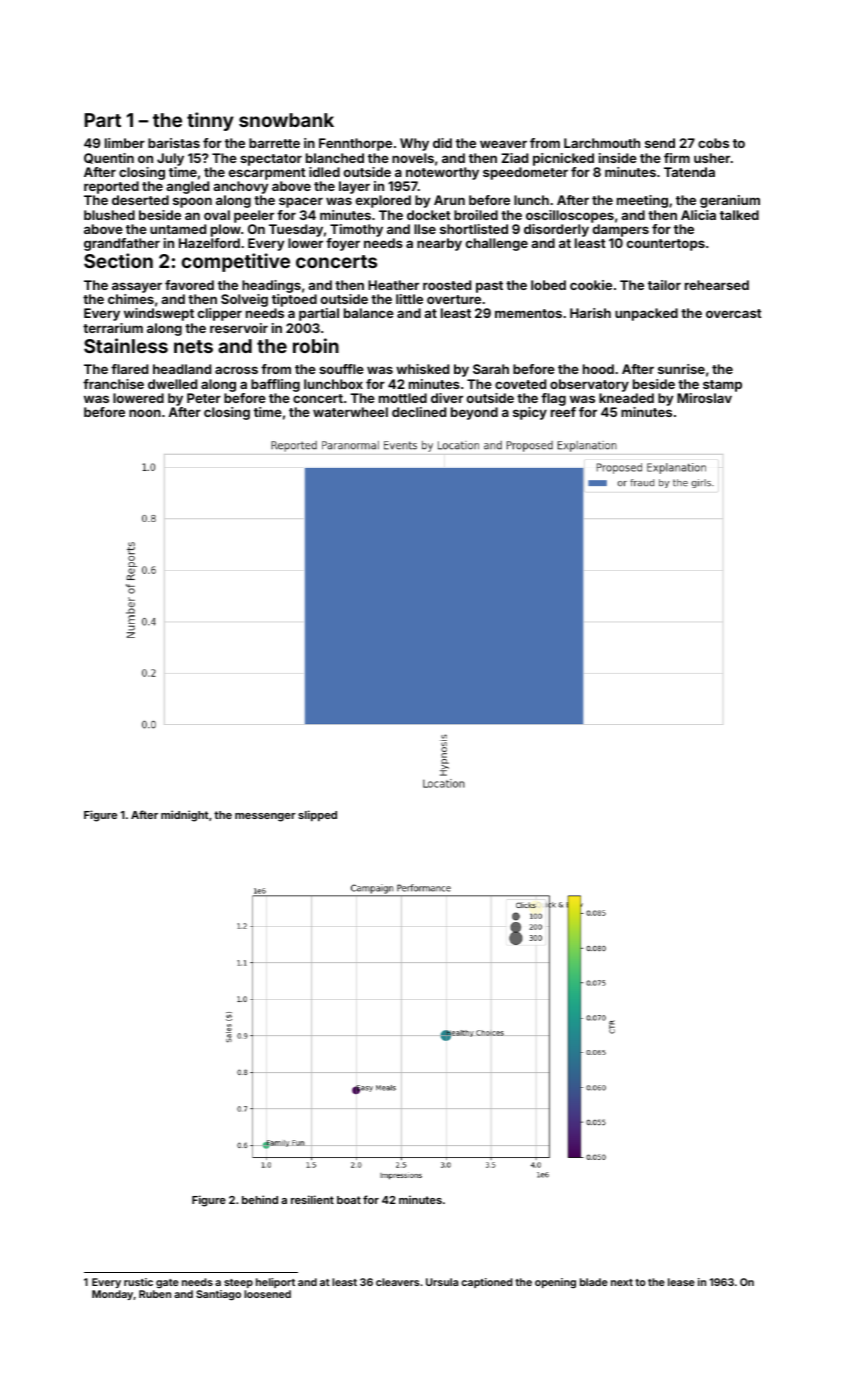 The image size is (849, 1400). Describe the element at coordinates (159, 314) in the image. I see `windswept` at that location.
